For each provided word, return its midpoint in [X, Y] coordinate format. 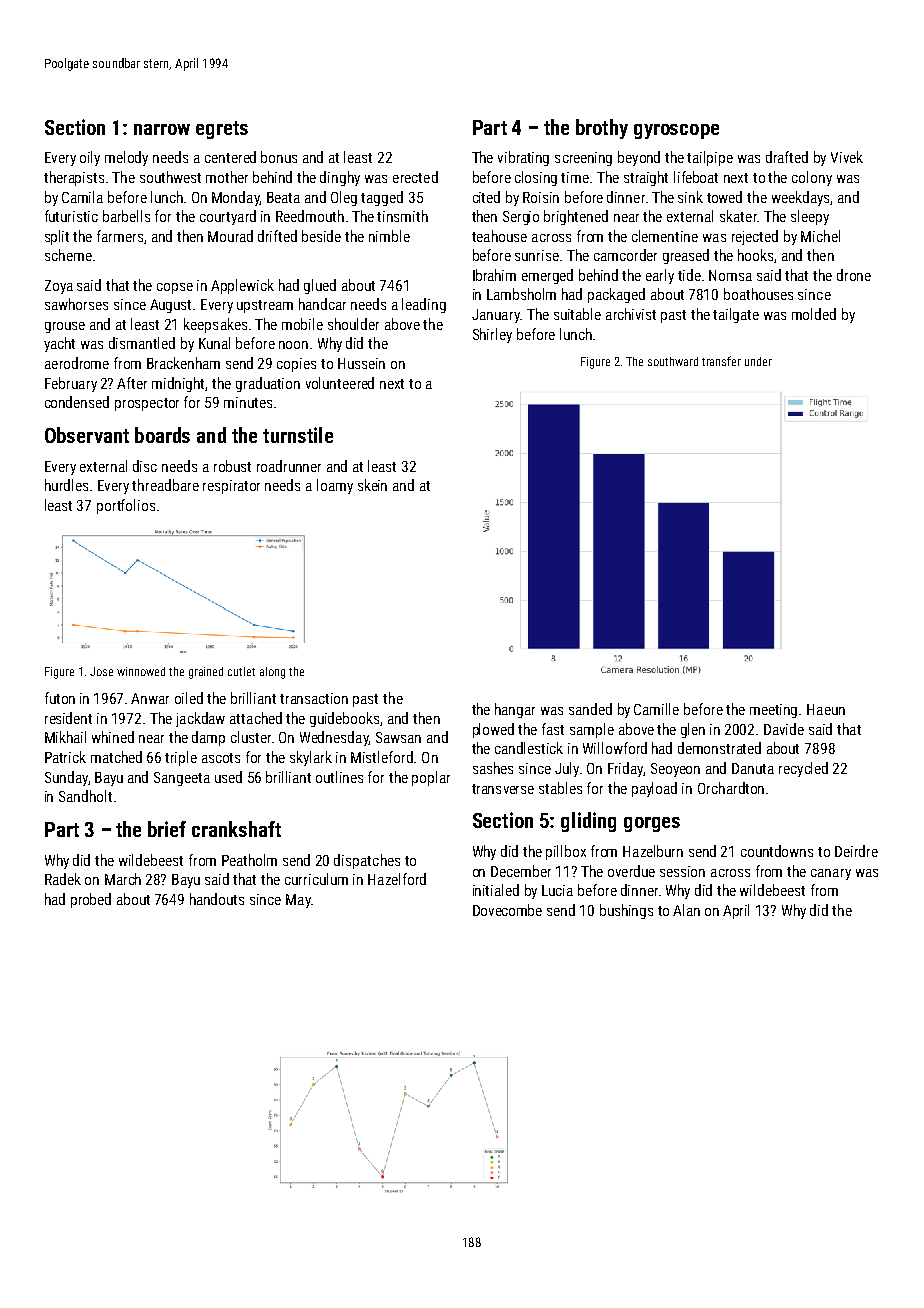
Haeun [826, 709]
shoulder [353, 324]
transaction [314, 698]
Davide [784, 729]
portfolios [126, 506]
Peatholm [249, 860]
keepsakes [215, 325]
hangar [515, 710]
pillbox [566, 852]
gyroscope [676, 131]
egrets [222, 130]
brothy [602, 129]
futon [60, 698]
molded [814, 314]
